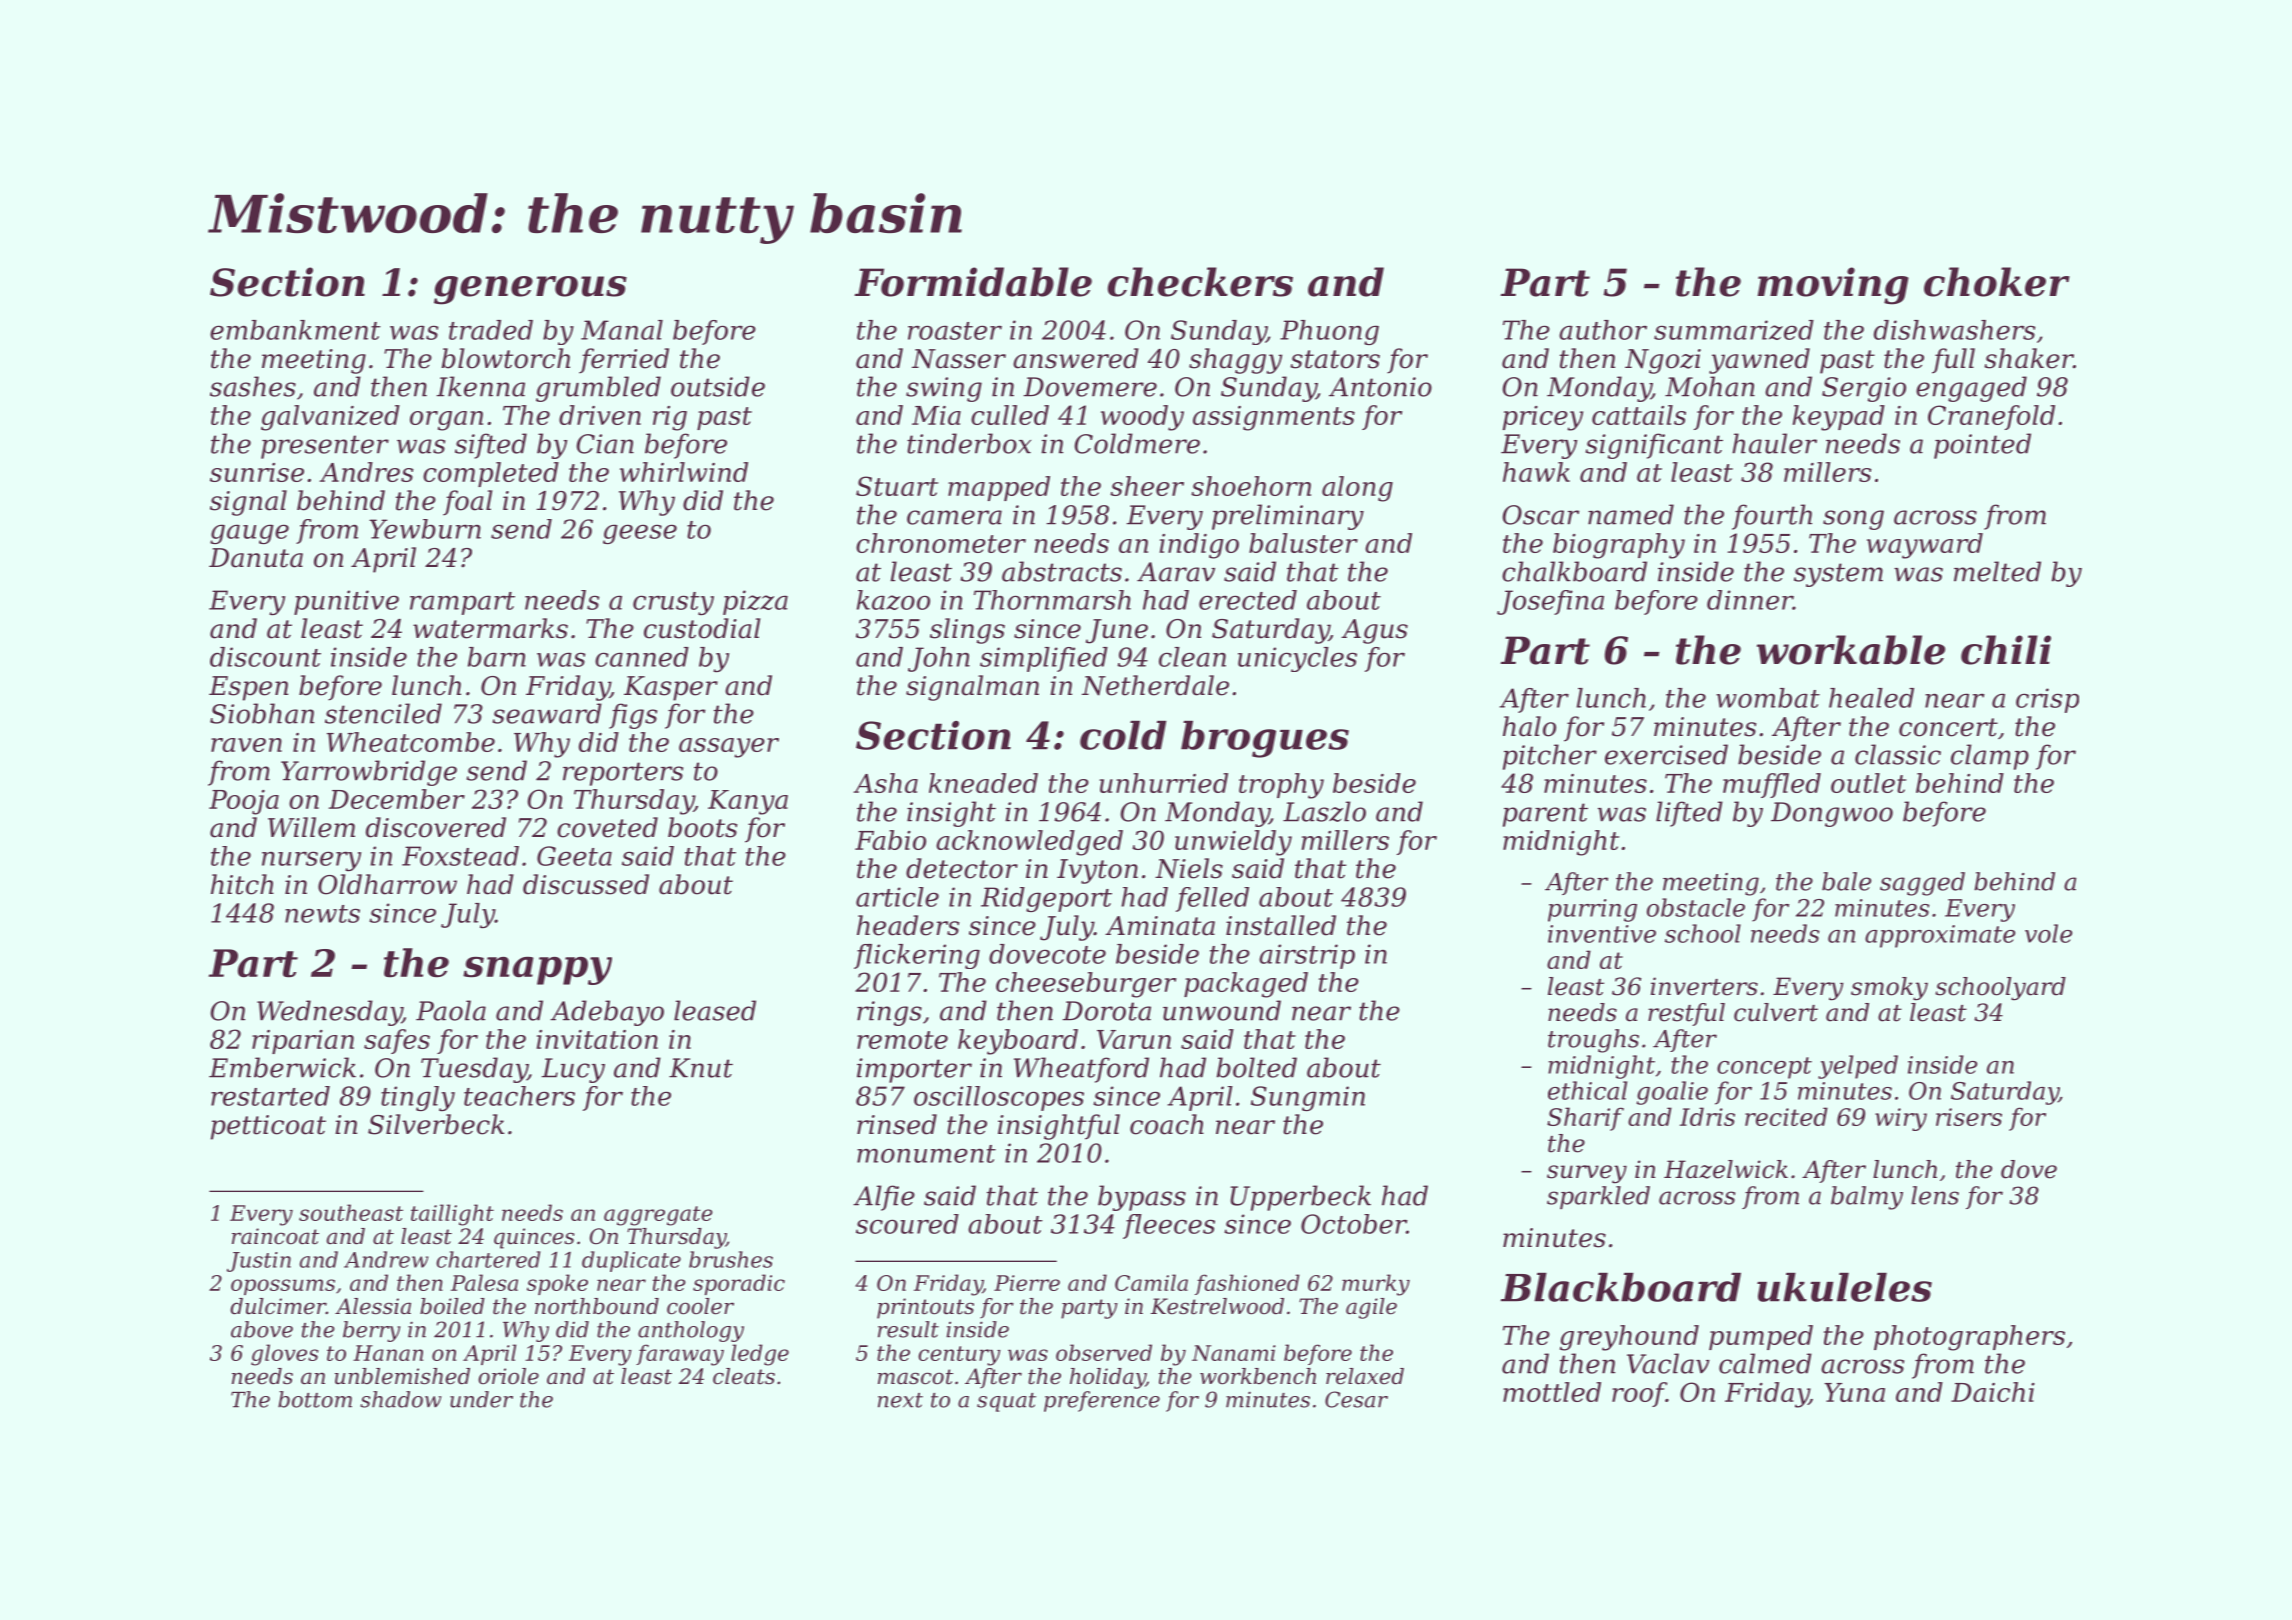  What do you see at coordinates (530, 290) in the screenshot?
I see `generous` at bounding box center [530, 290].
